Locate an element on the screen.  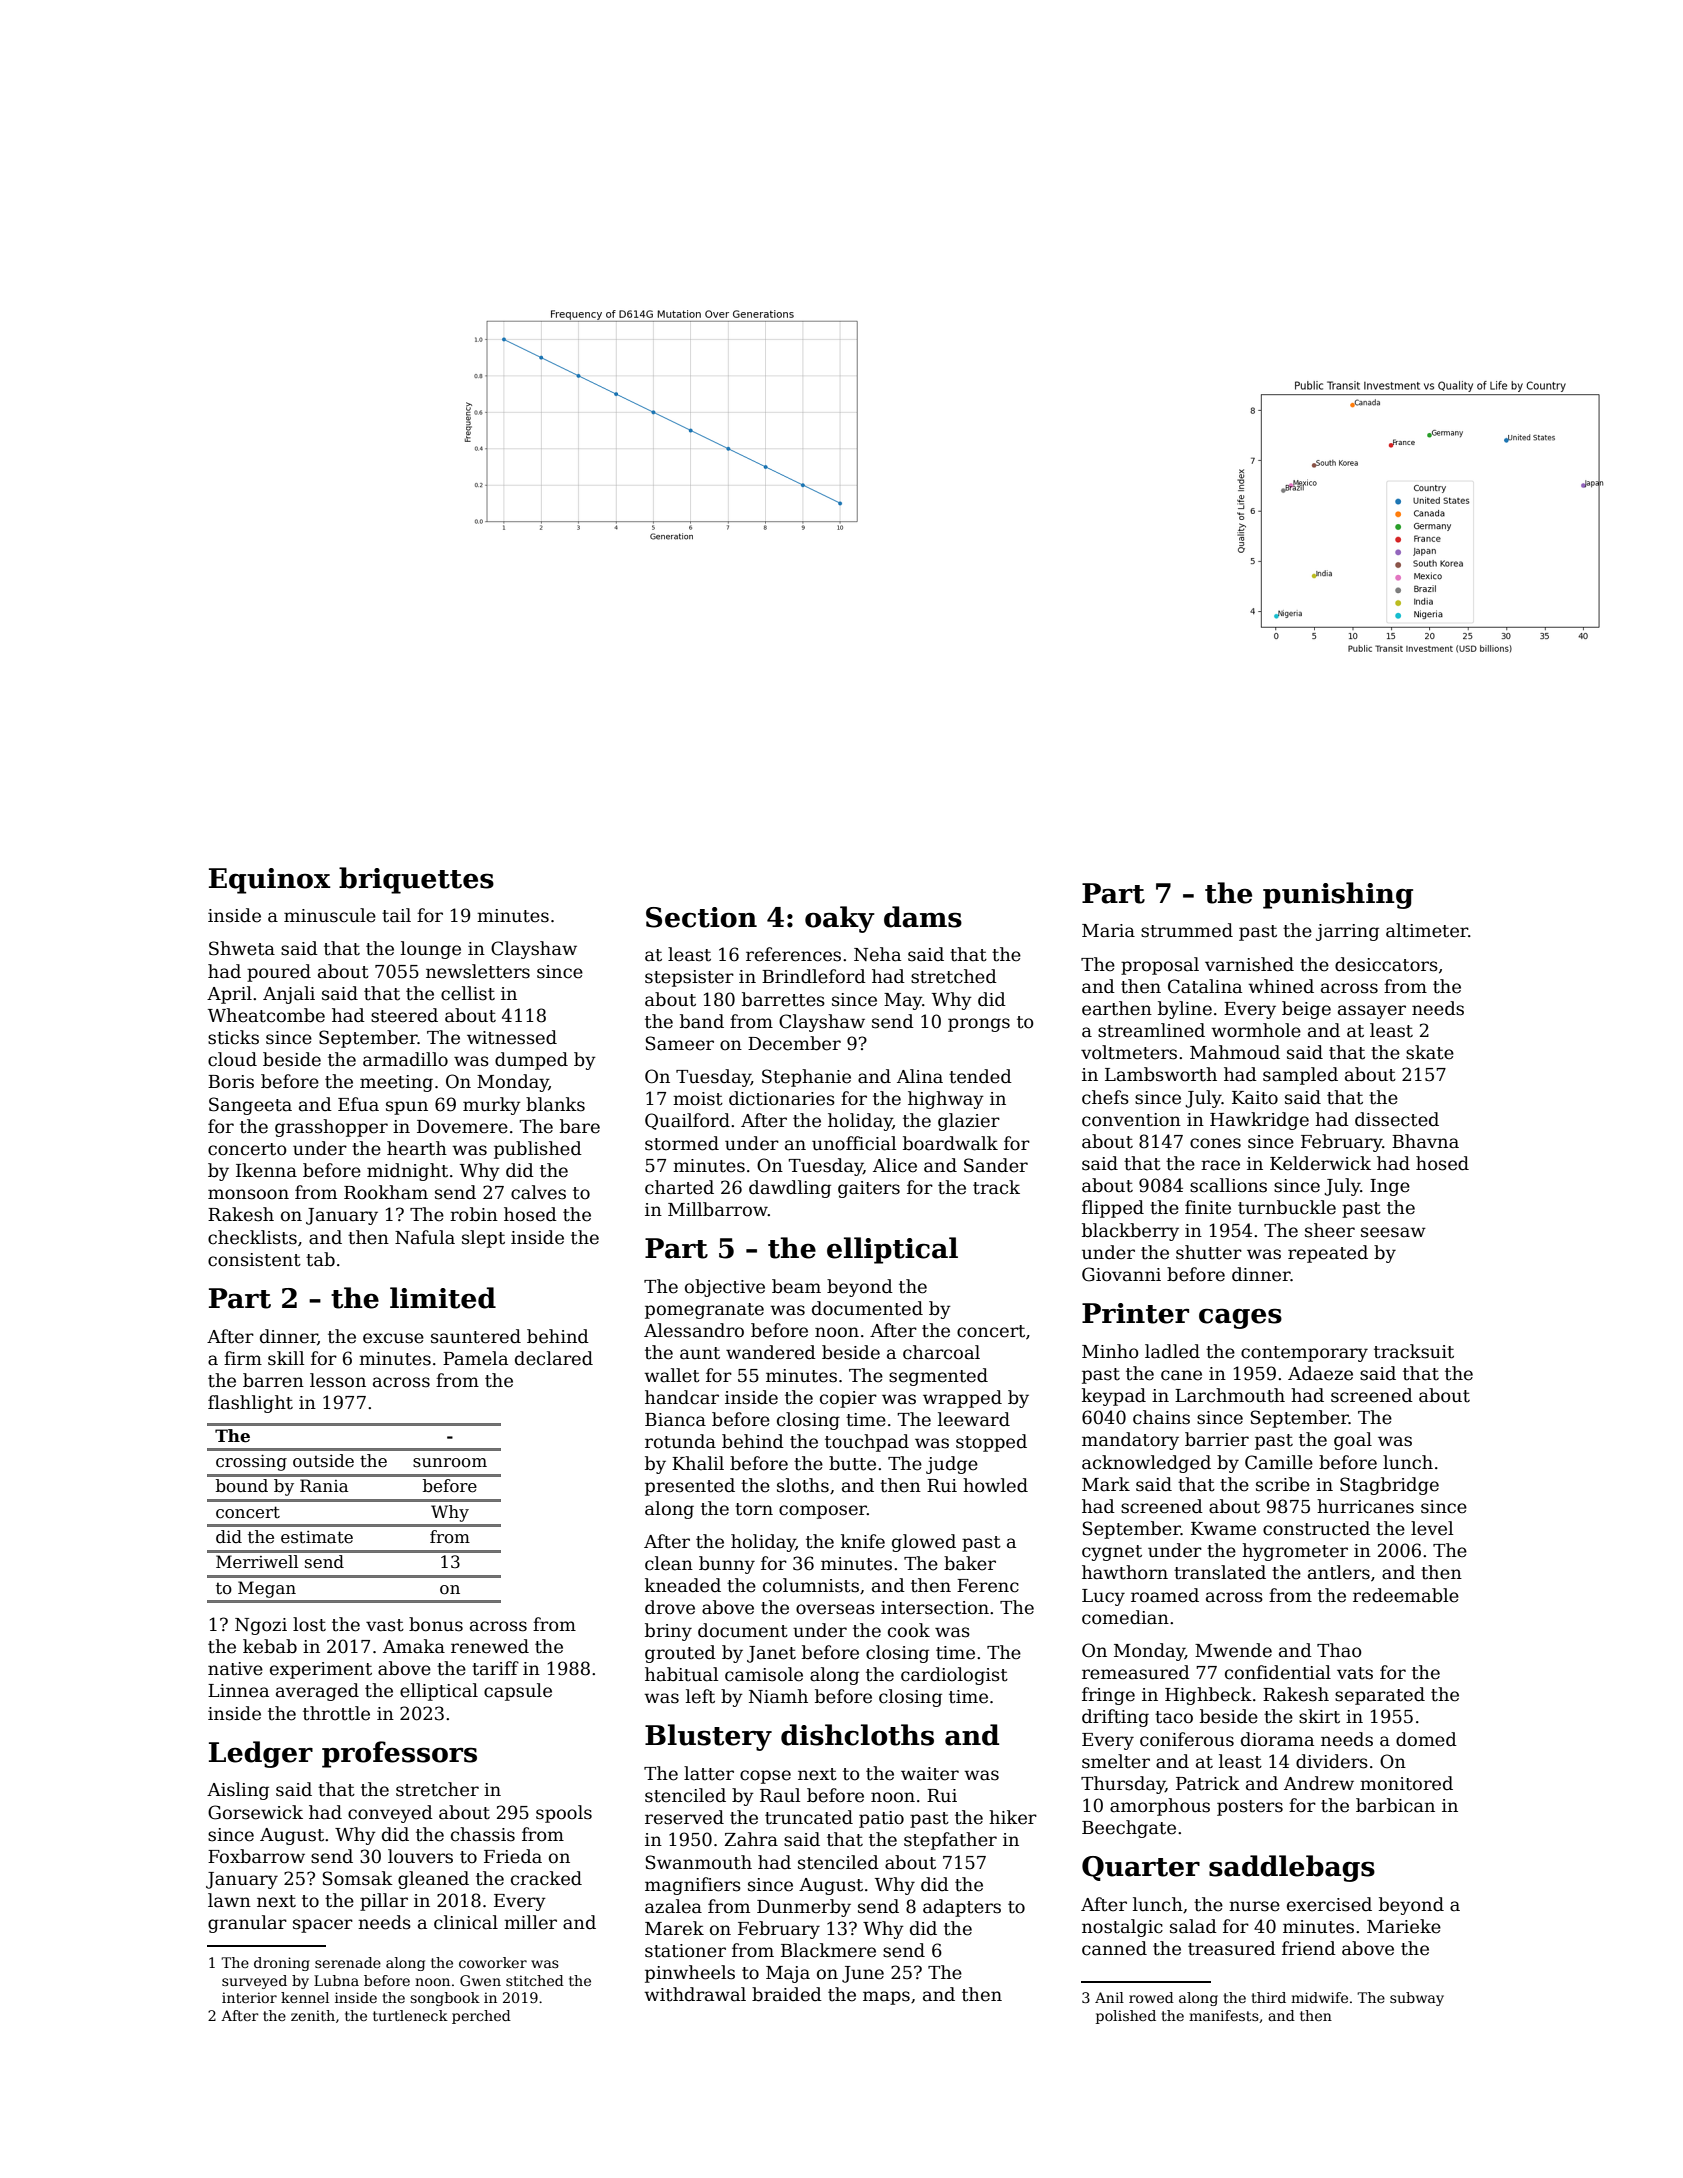
dishcloths is located at coordinates (857, 1735).
